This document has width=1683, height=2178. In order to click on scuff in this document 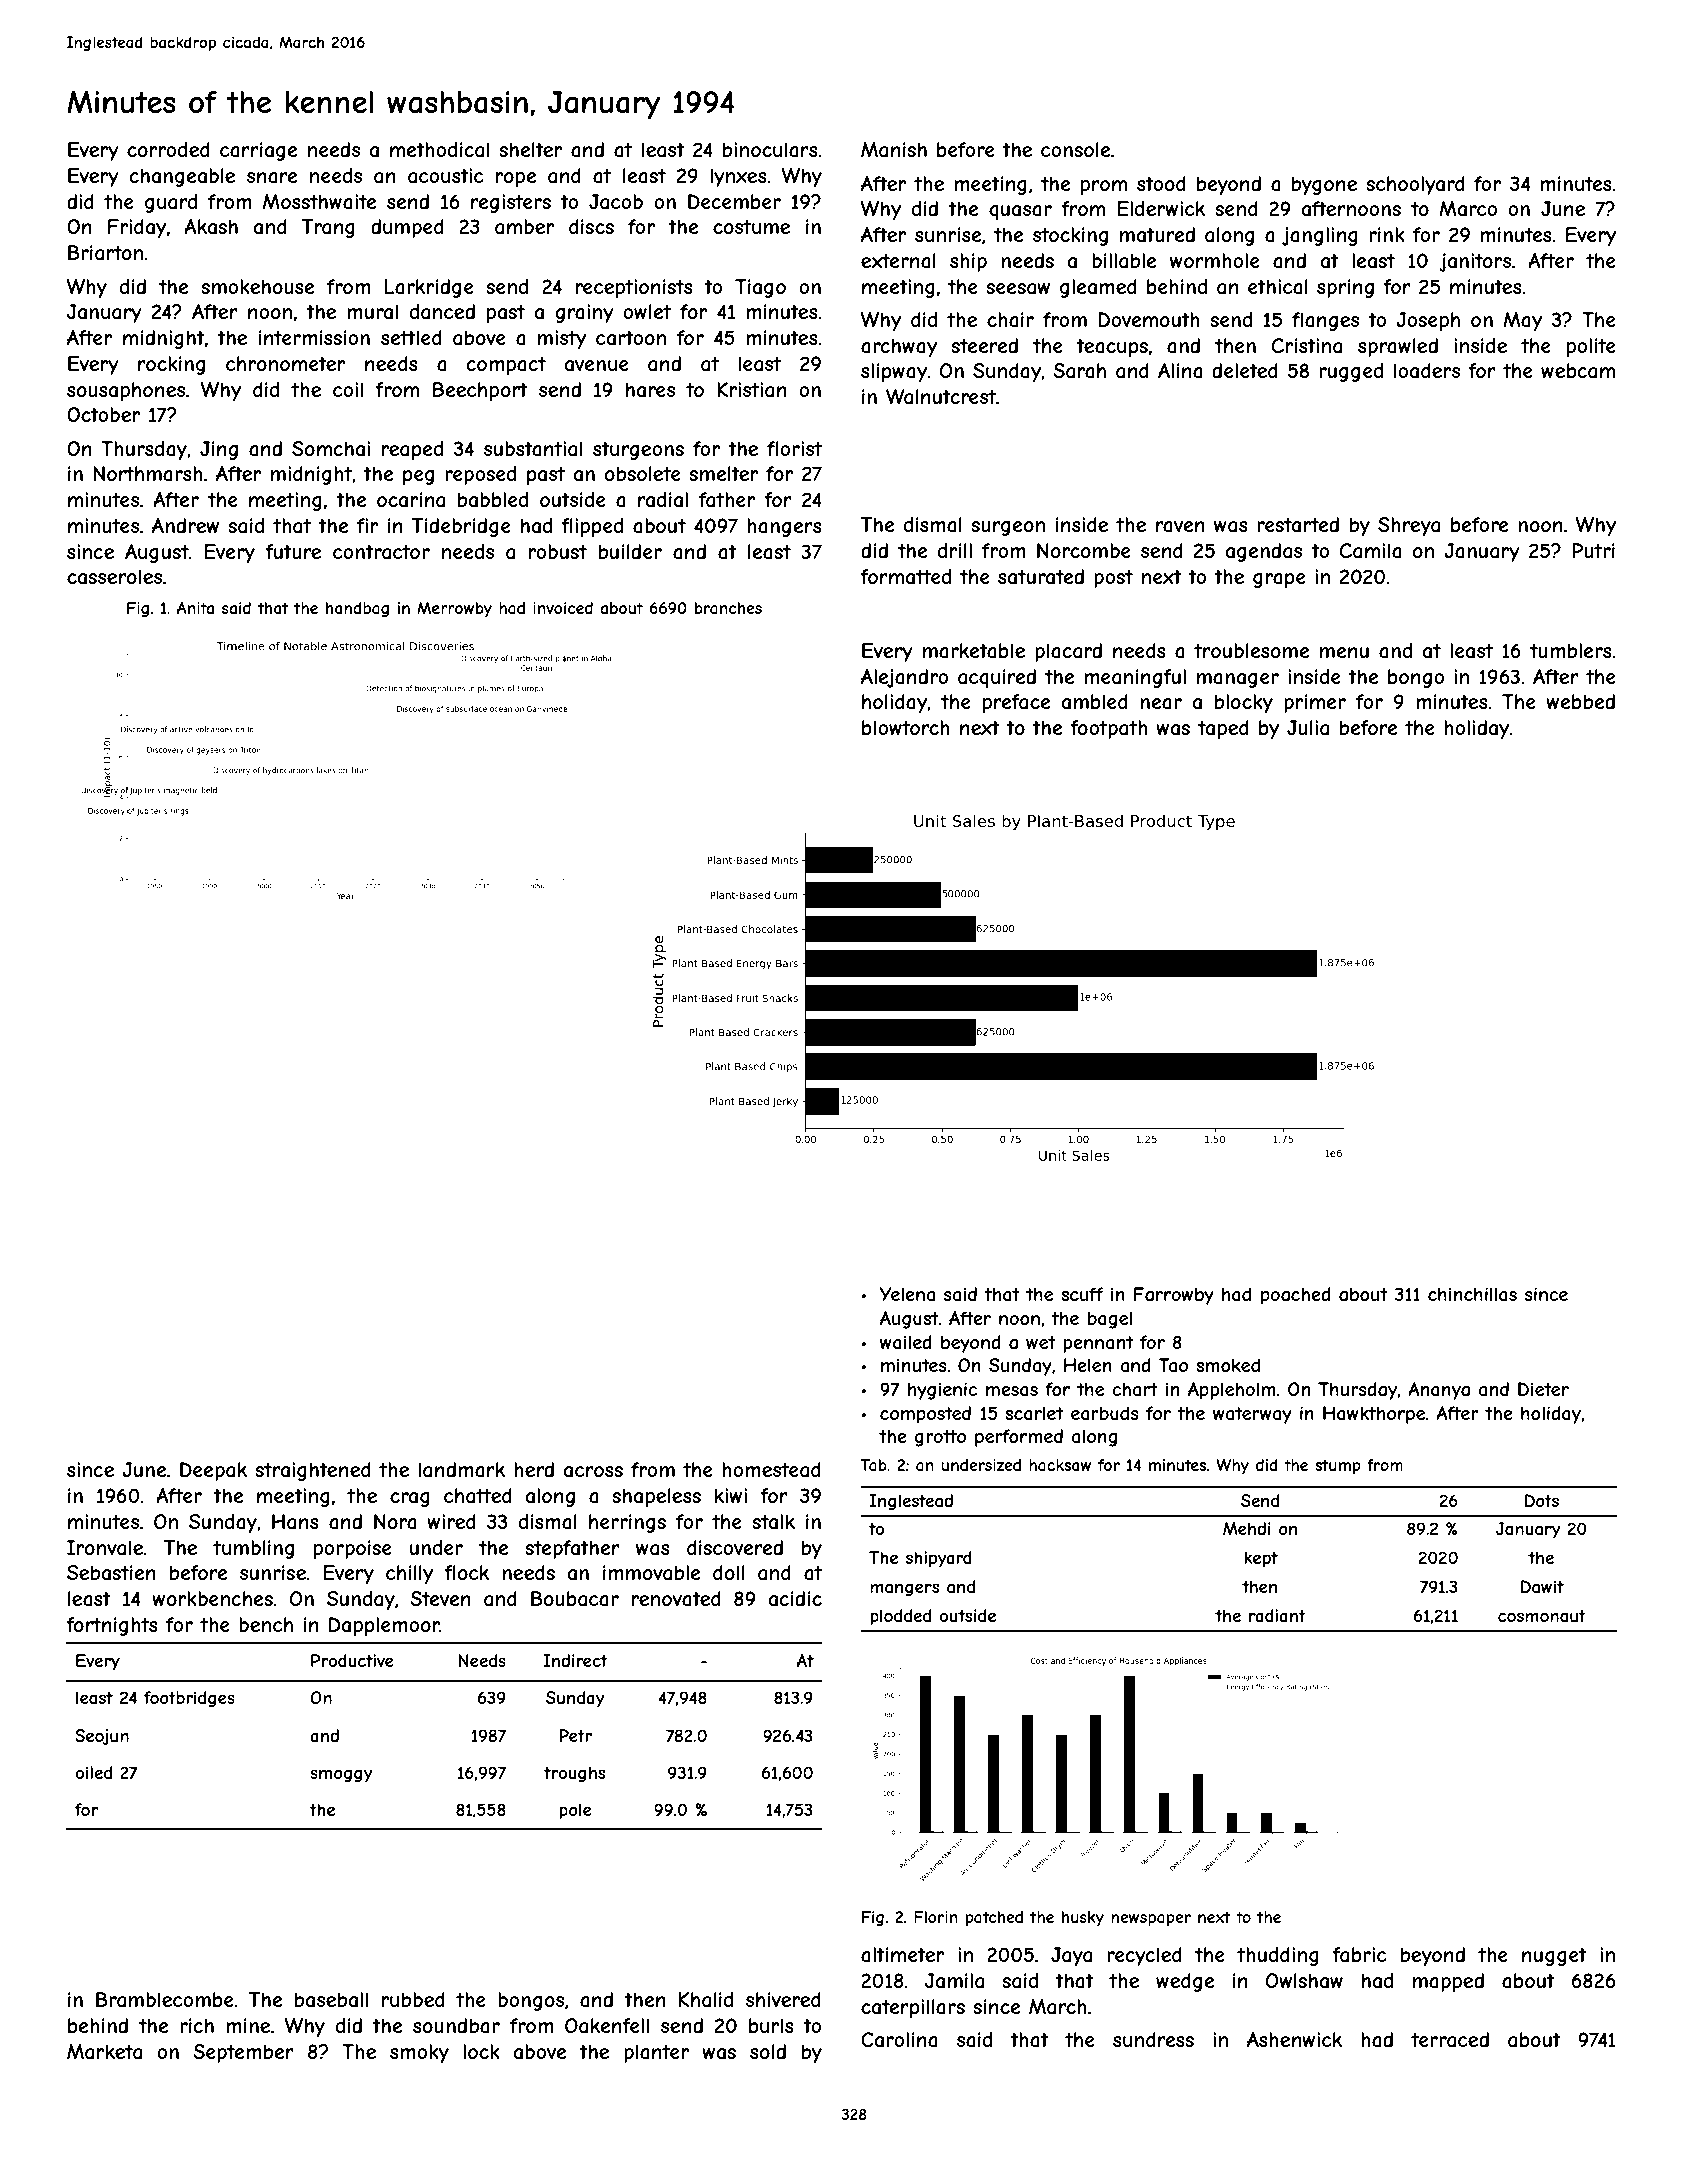, I will do `click(1082, 1294)`.
